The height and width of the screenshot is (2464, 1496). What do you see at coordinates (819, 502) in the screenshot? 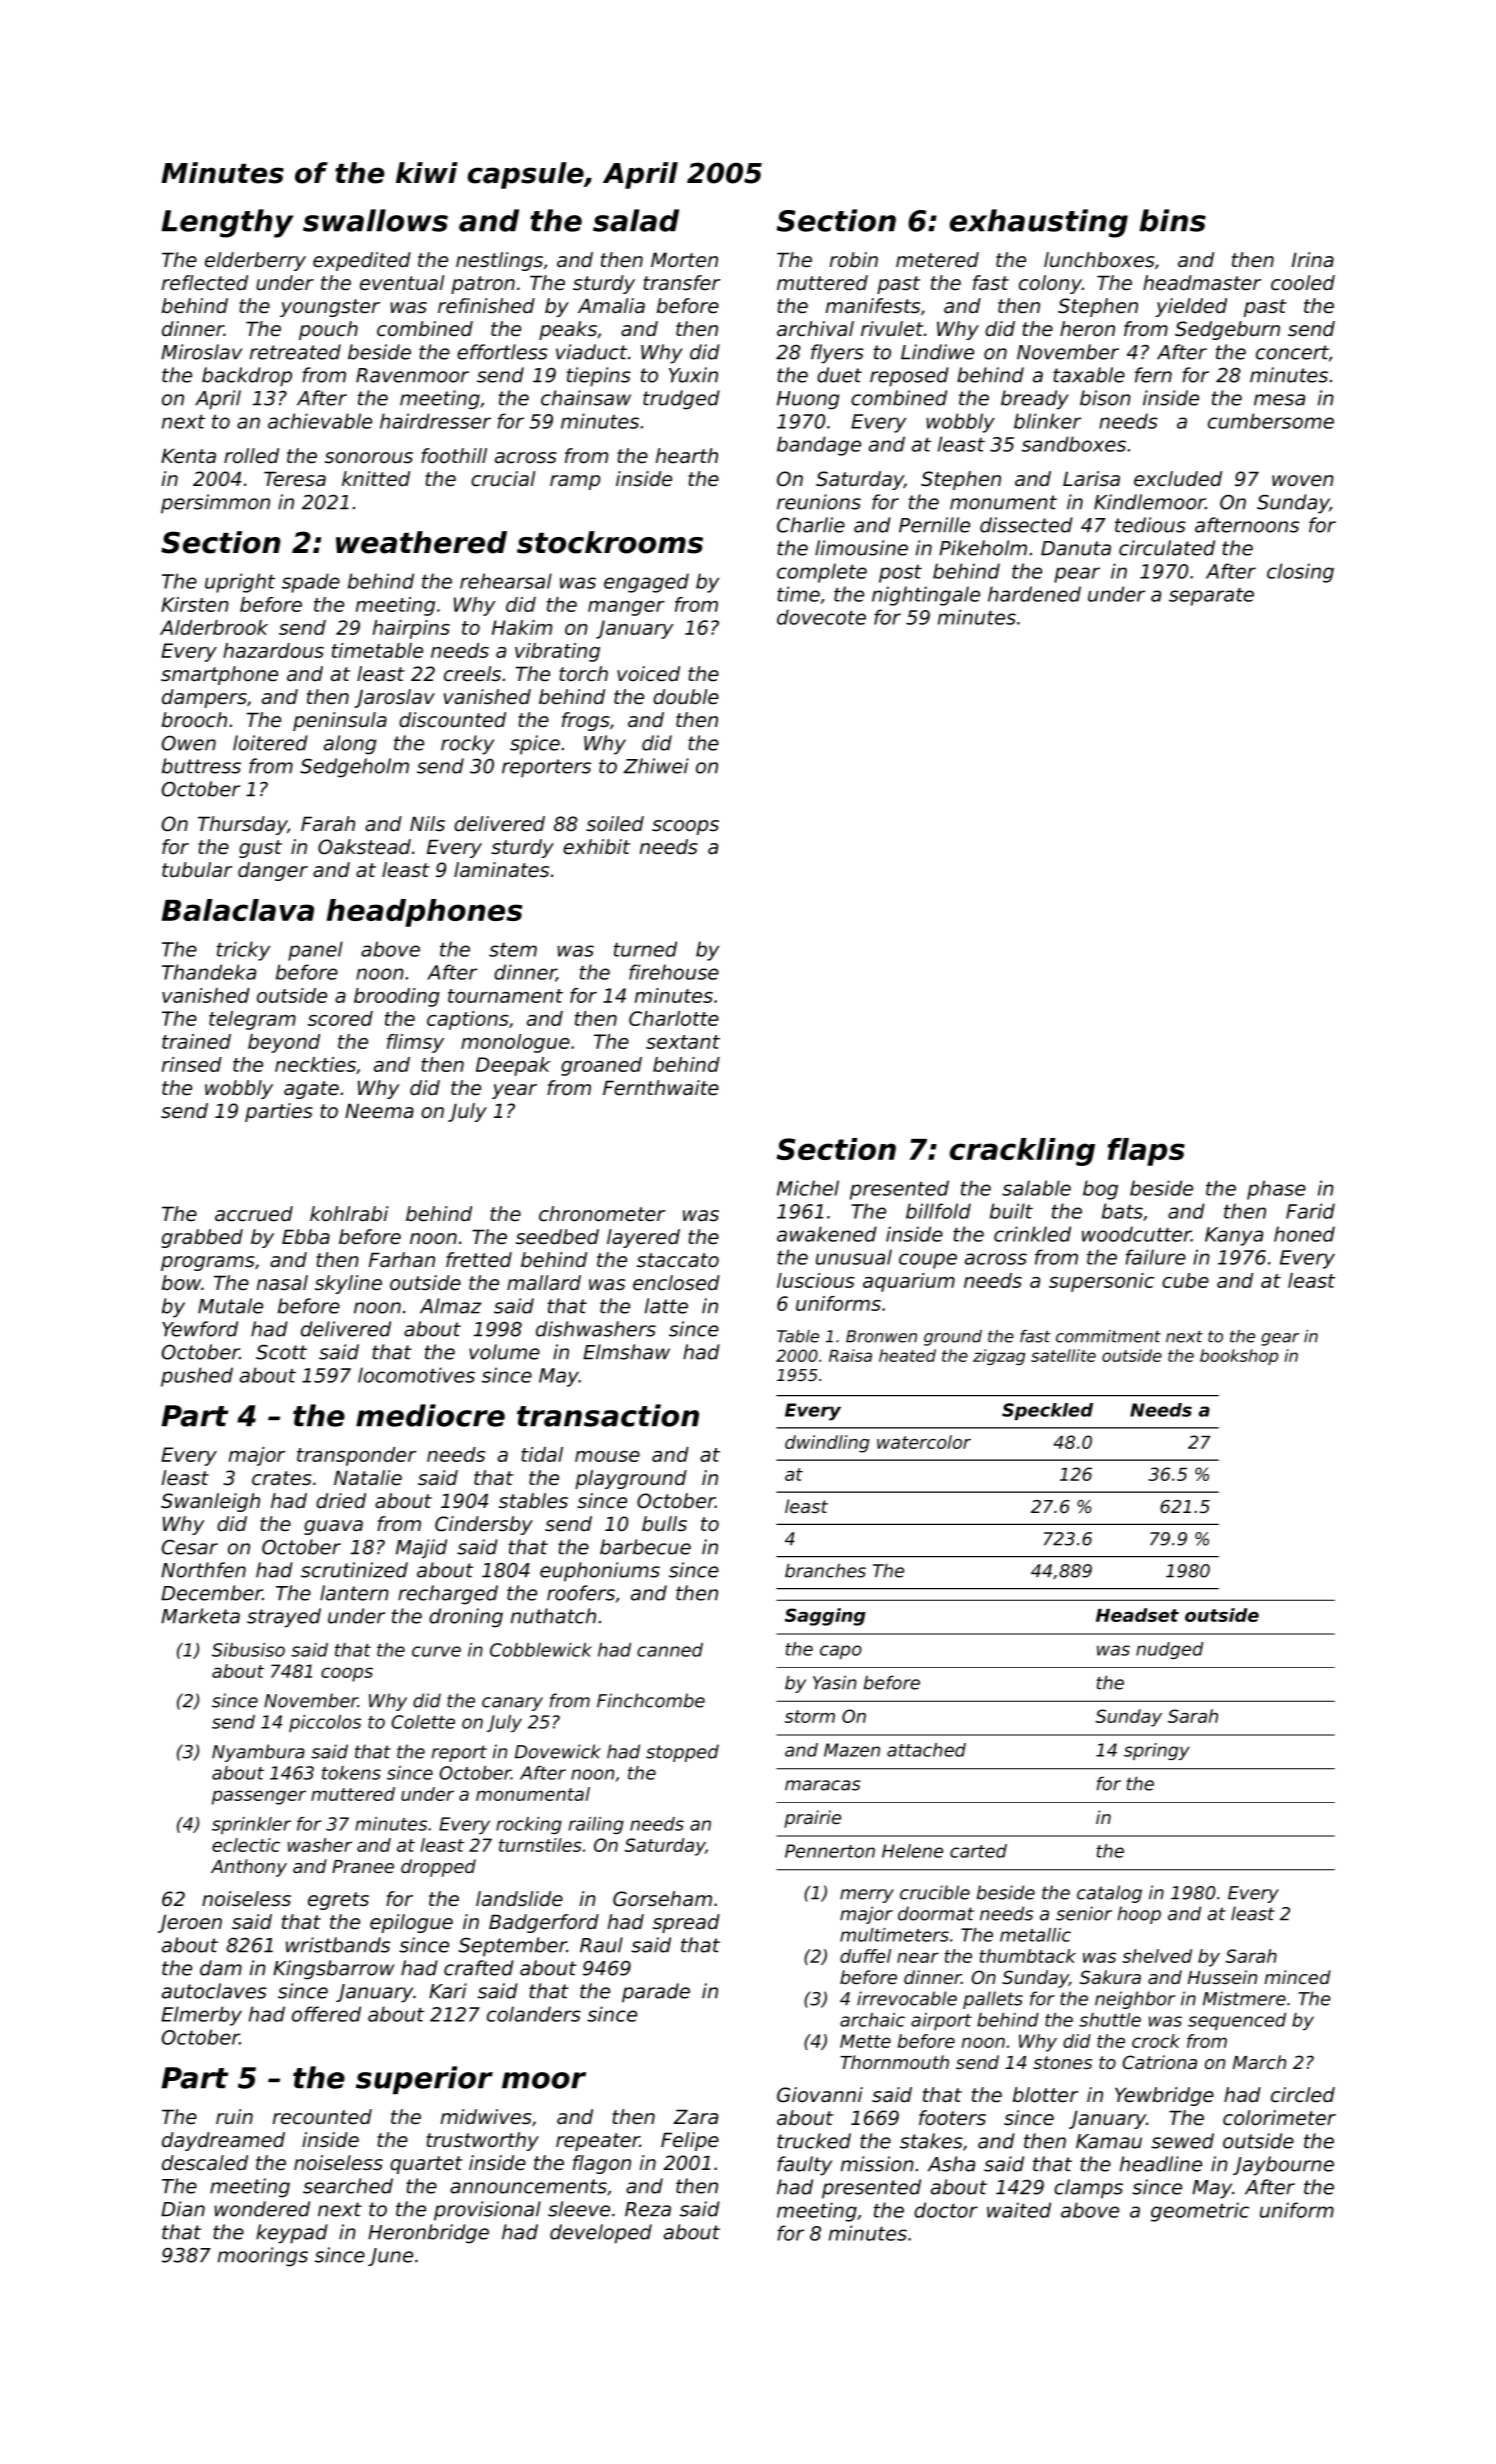
I see `reunions` at bounding box center [819, 502].
